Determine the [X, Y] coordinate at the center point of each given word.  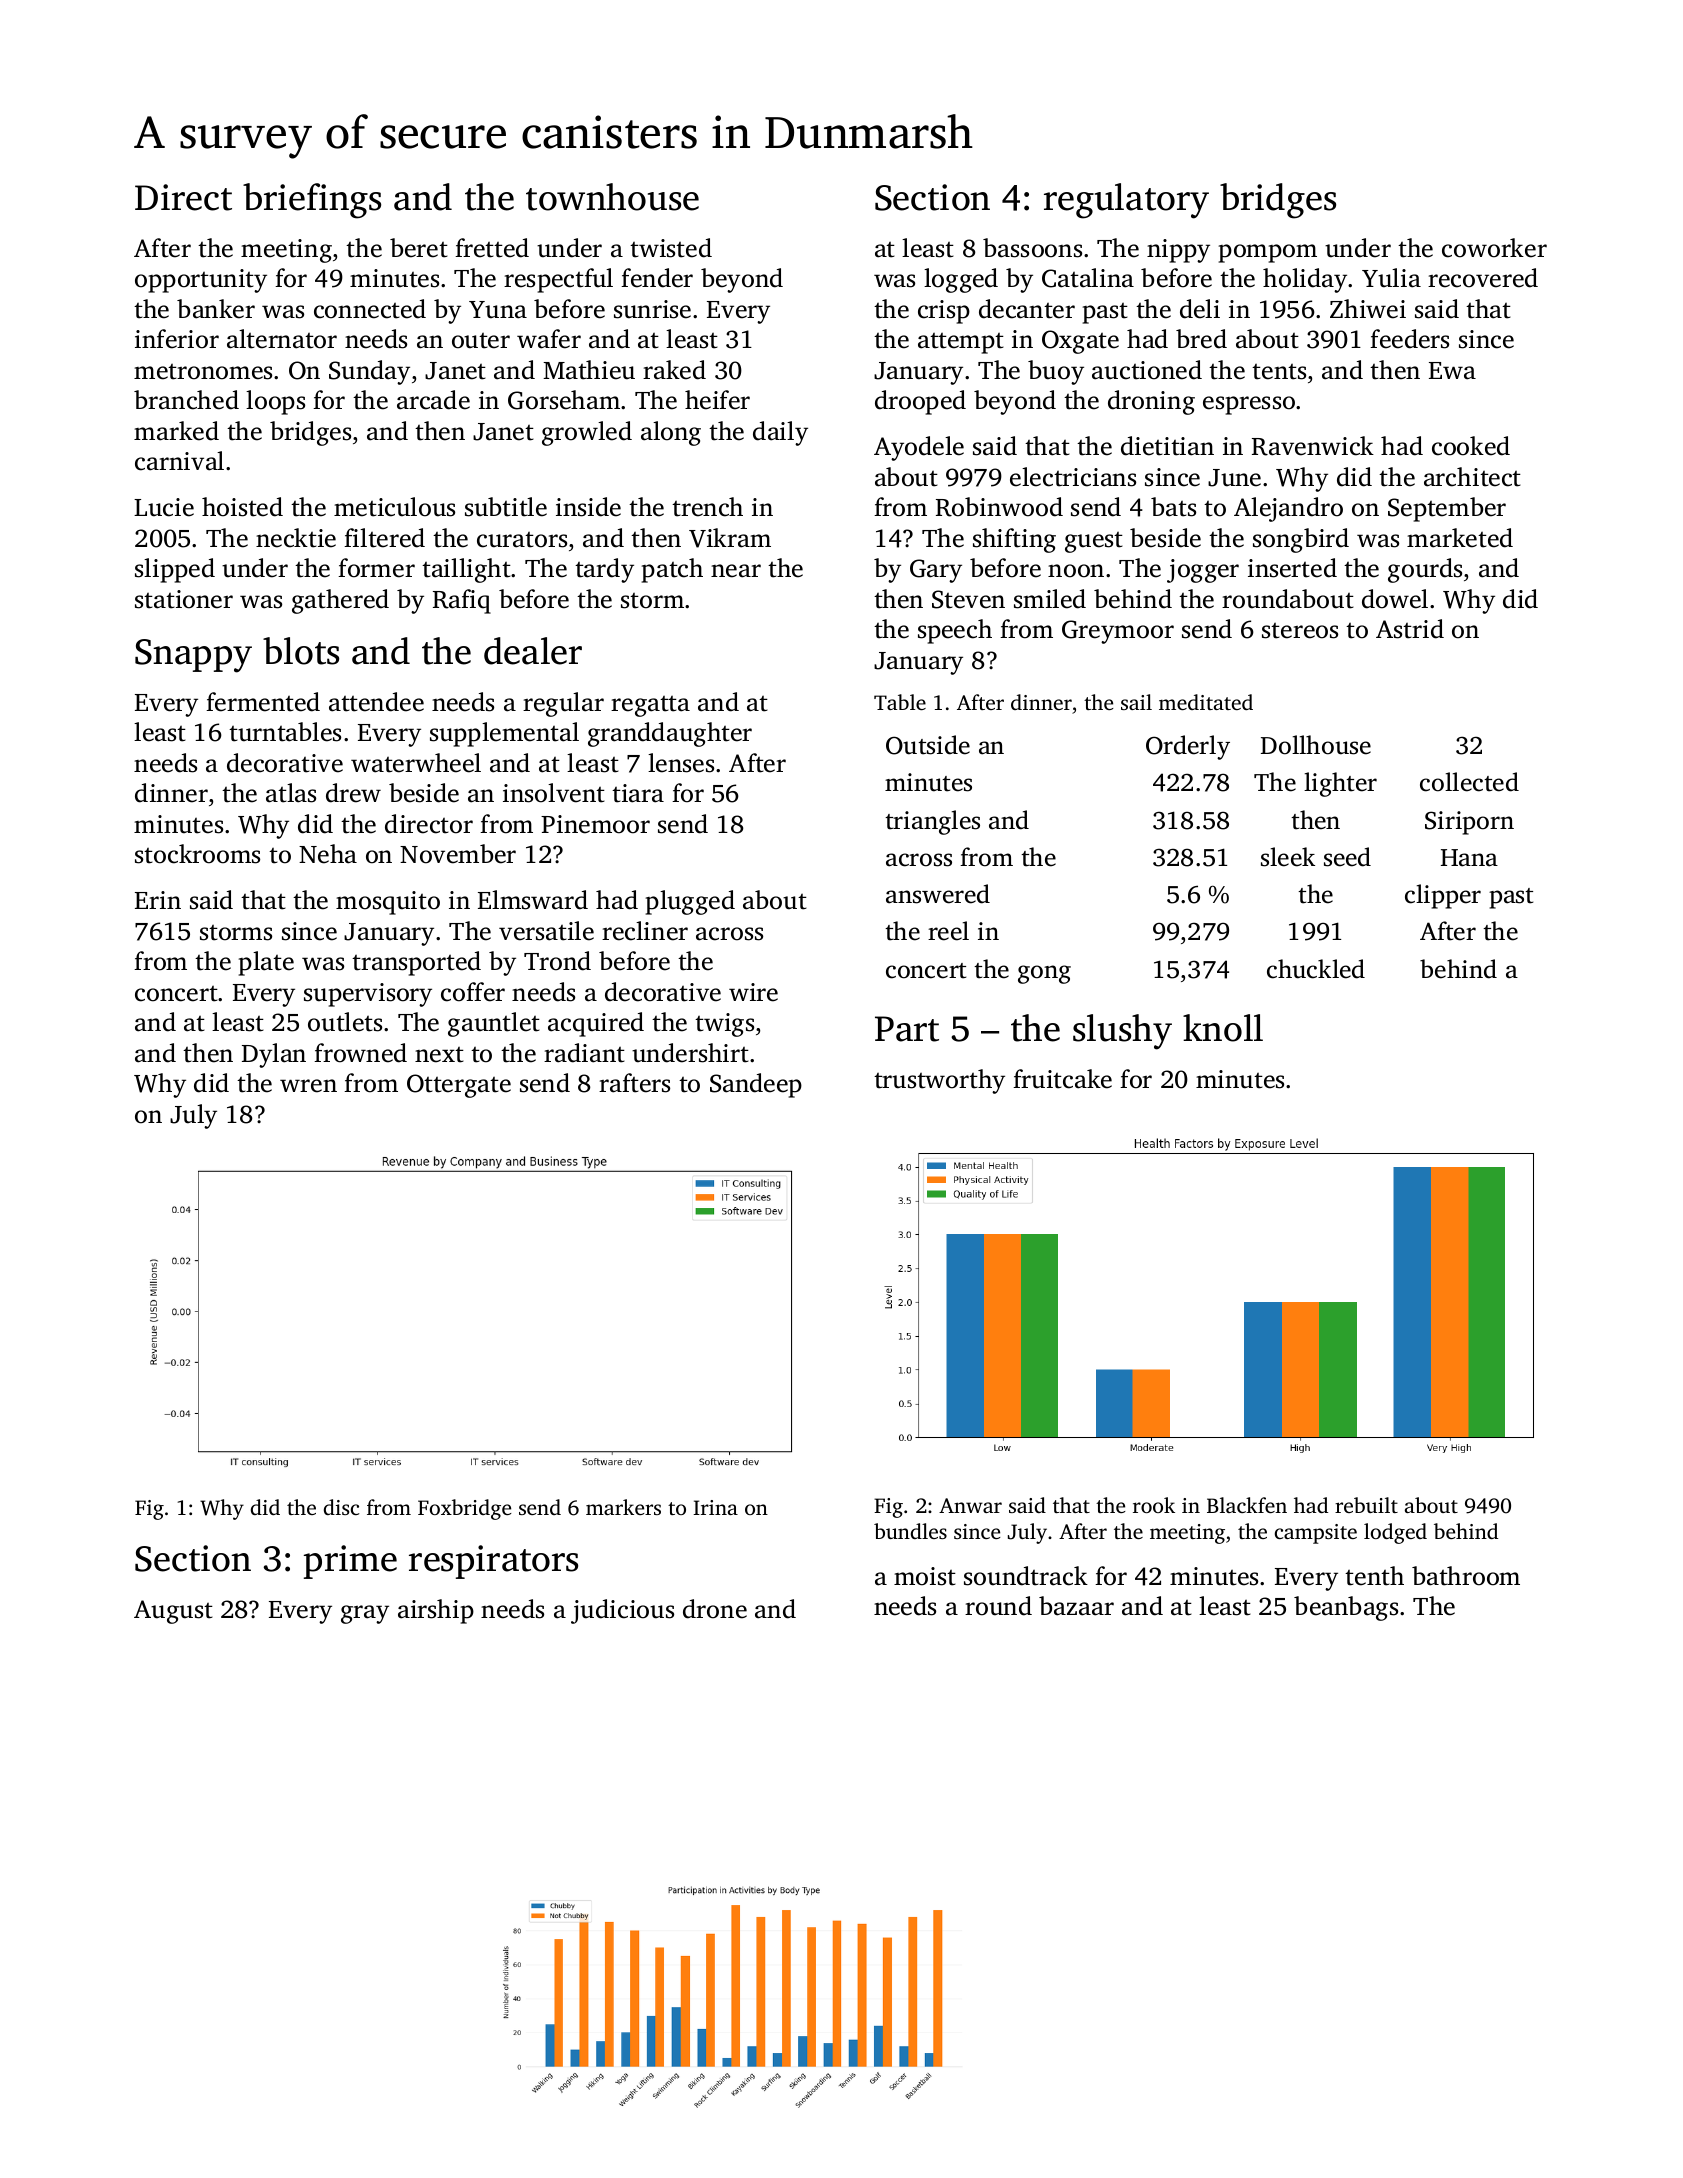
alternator [282, 339]
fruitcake [1062, 1079]
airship [436, 1611]
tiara [638, 793]
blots [301, 651]
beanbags [1346, 1608]
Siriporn [1469, 823]
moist [925, 1576]
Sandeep [756, 1085]
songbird [1301, 540]
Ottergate [459, 1086]
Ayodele [919, 448]
